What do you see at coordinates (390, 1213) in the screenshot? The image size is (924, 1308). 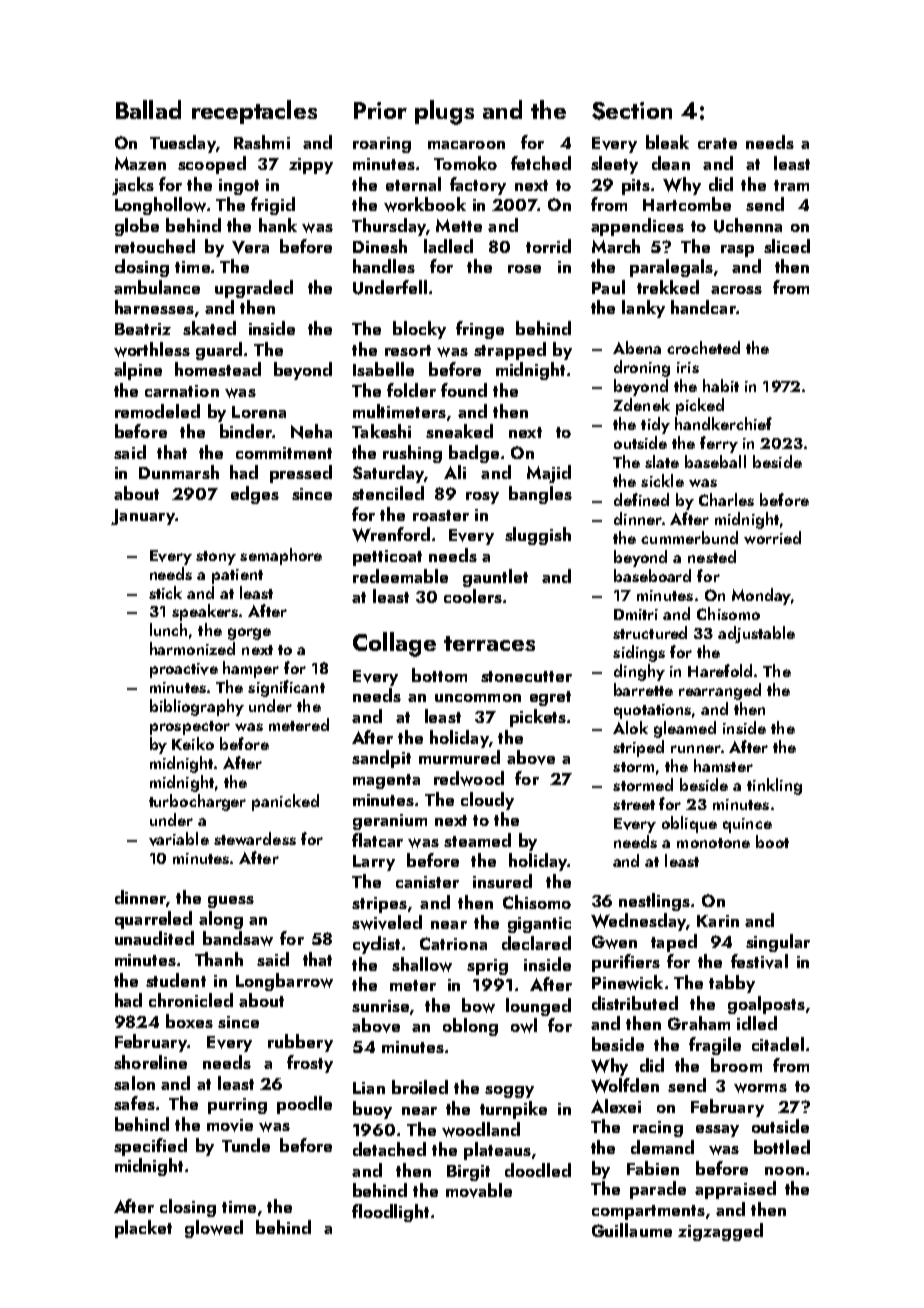 I see `floodlight` at bounding box center [390, 1213].
